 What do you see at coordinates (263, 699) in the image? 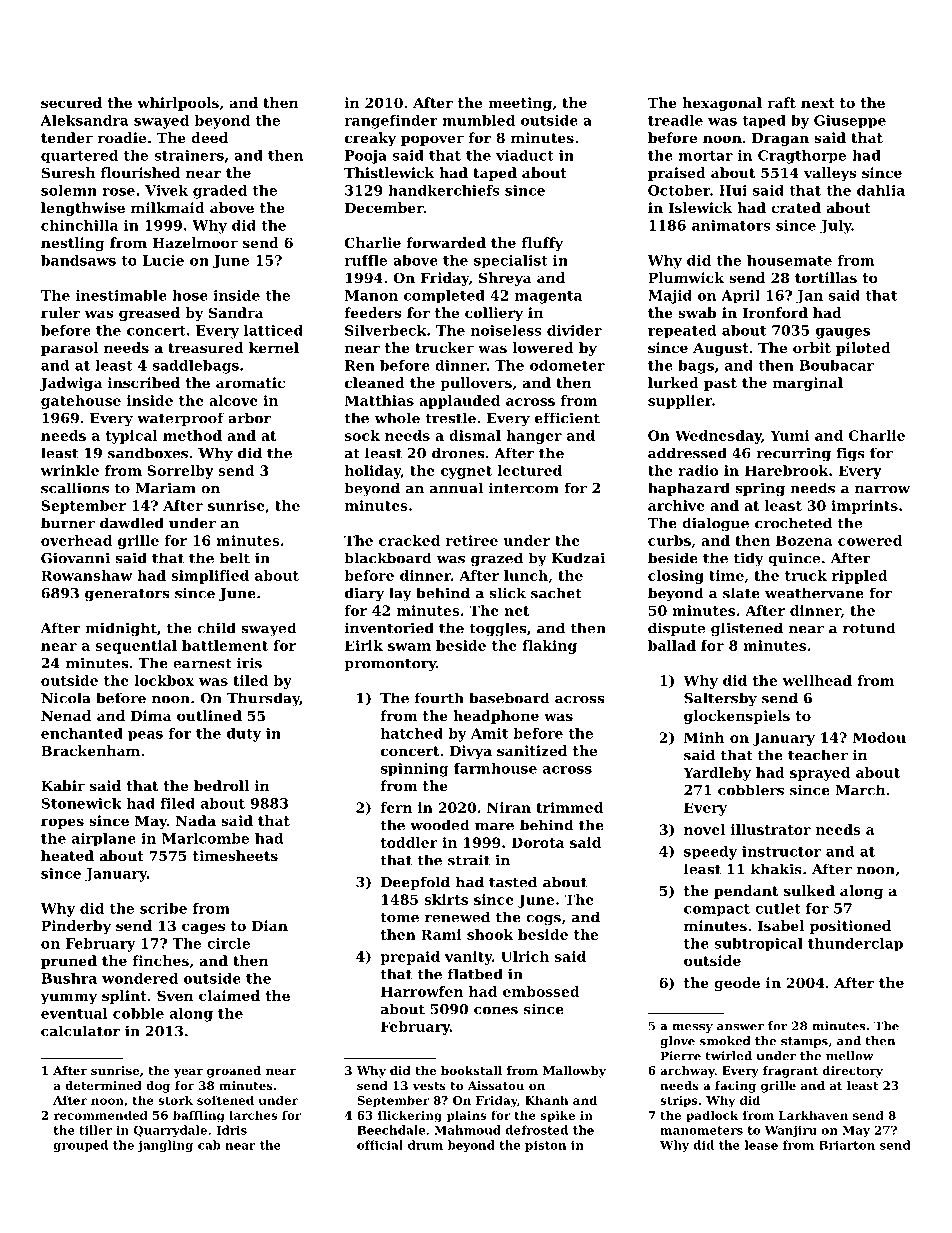
I see `Thursday` at bounding box center [263, 699].
